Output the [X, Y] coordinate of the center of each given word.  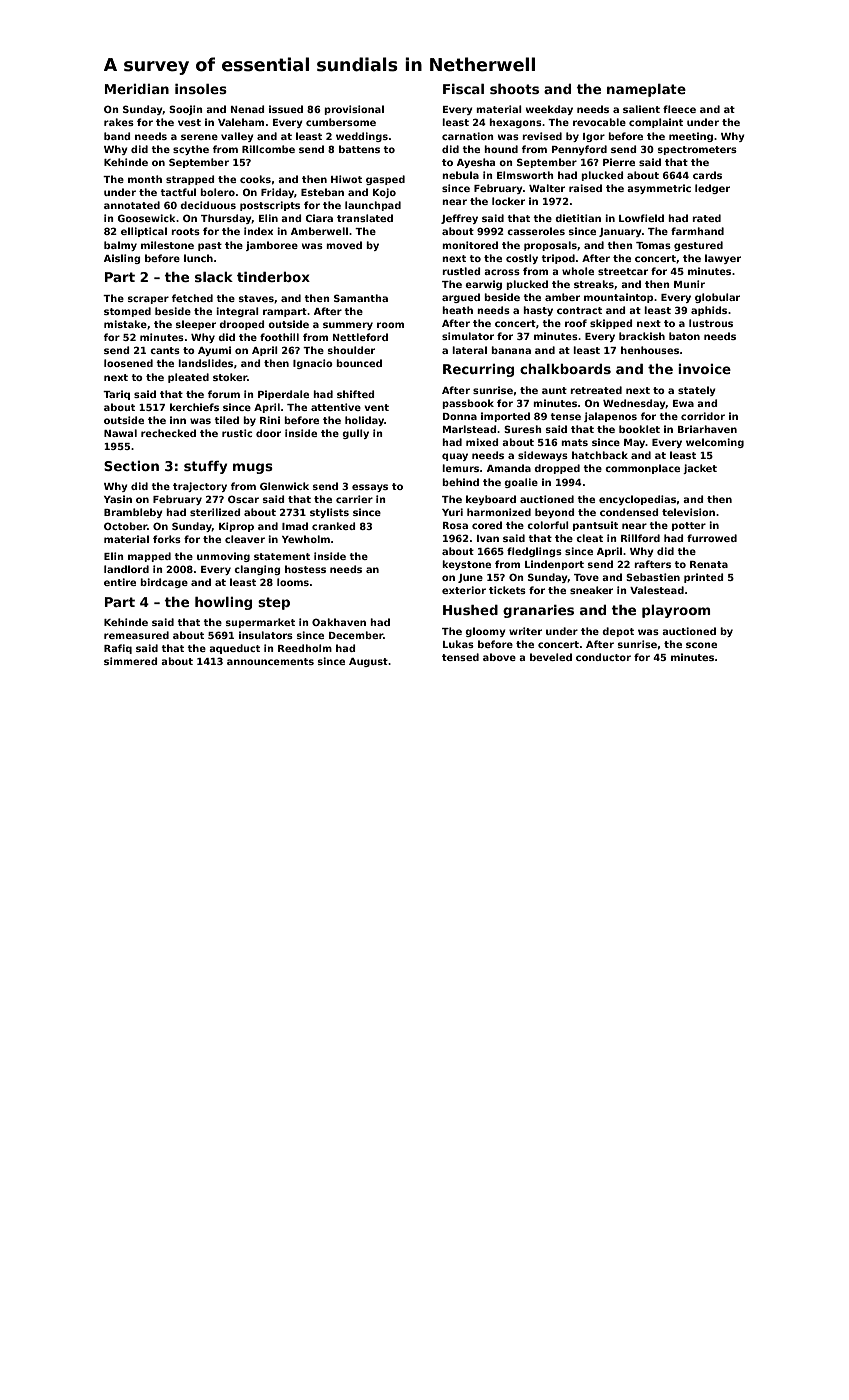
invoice [704, 369]
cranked [333, 526]
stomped [127, 312]
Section [131, 466]
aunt [554, 390]
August [368, 662]
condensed [629, 512]
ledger [712, 189]
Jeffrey [459, 219]
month [145, 179]
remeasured [136, 635]
